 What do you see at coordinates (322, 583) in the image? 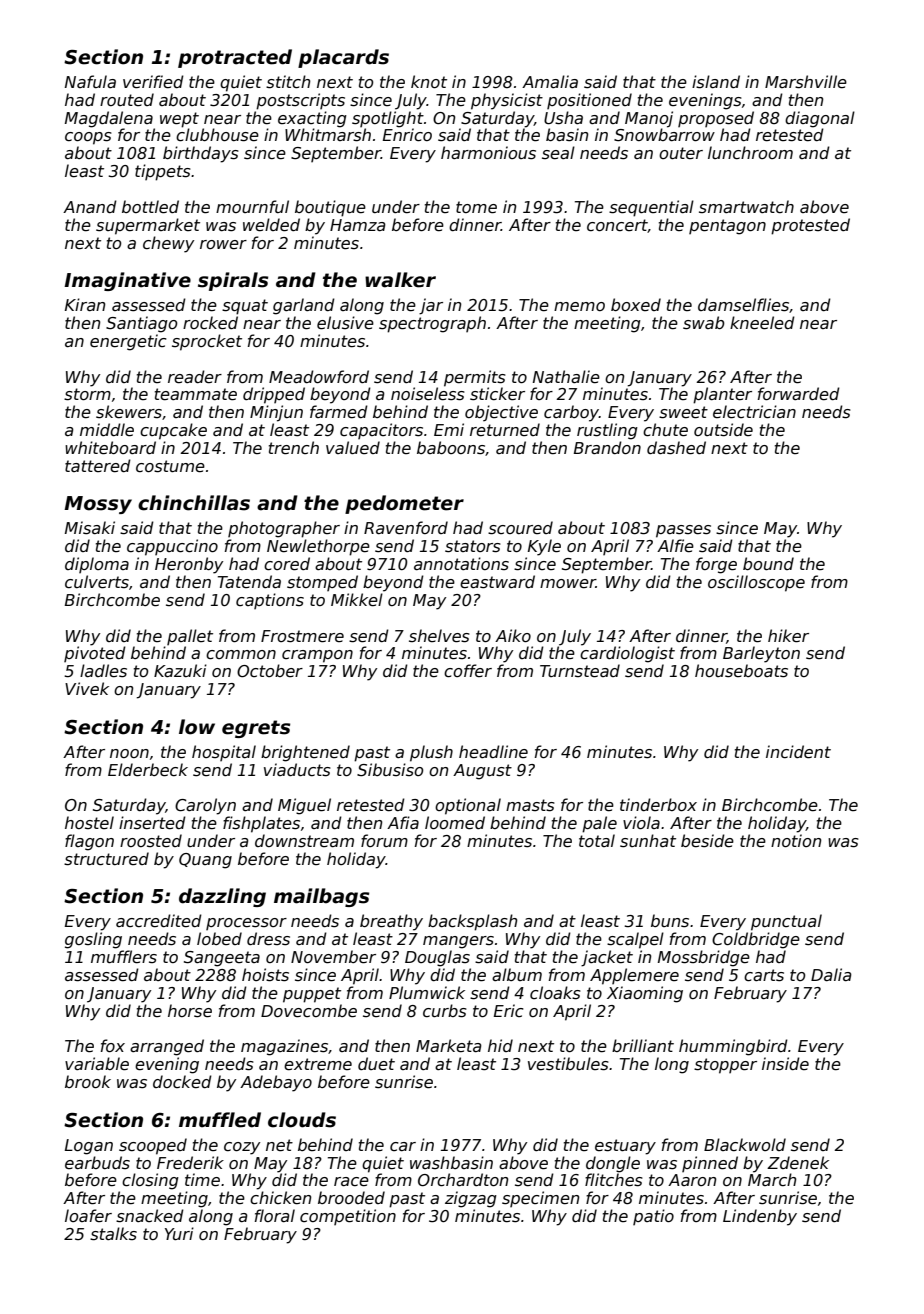
I see `stomped` at bounding box center [322, 583].
